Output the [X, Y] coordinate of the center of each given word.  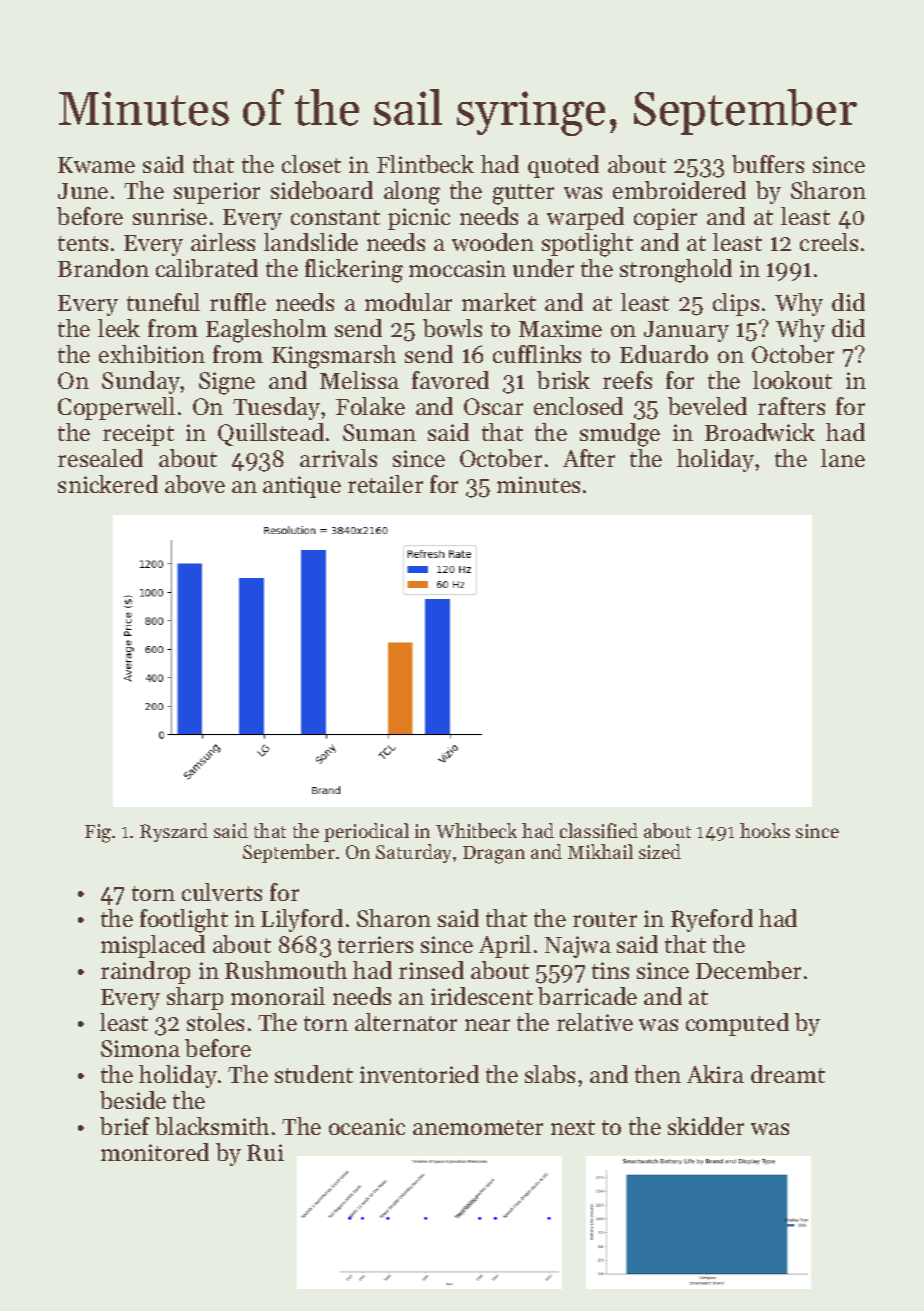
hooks [765, 830]
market [499, 302]
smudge [620, 435]
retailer [385, 484]
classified [599, 830]
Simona [140, 1048]
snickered [108, 484]
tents [83, 243]
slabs [550, 1074]
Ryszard [174, 832]
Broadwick [760, 432]
